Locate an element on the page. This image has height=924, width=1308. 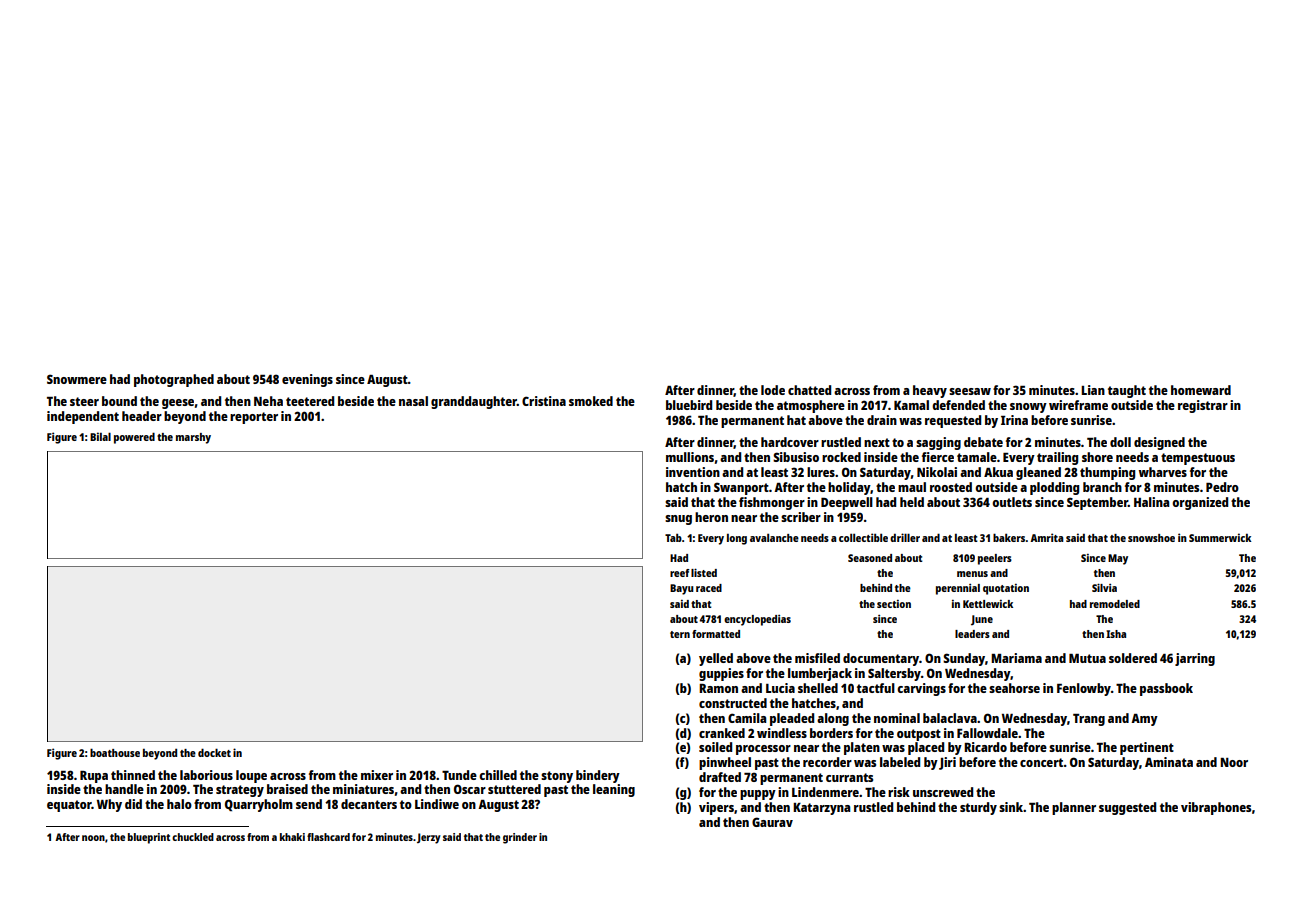
shore is located at coordinates (1097, 457).
